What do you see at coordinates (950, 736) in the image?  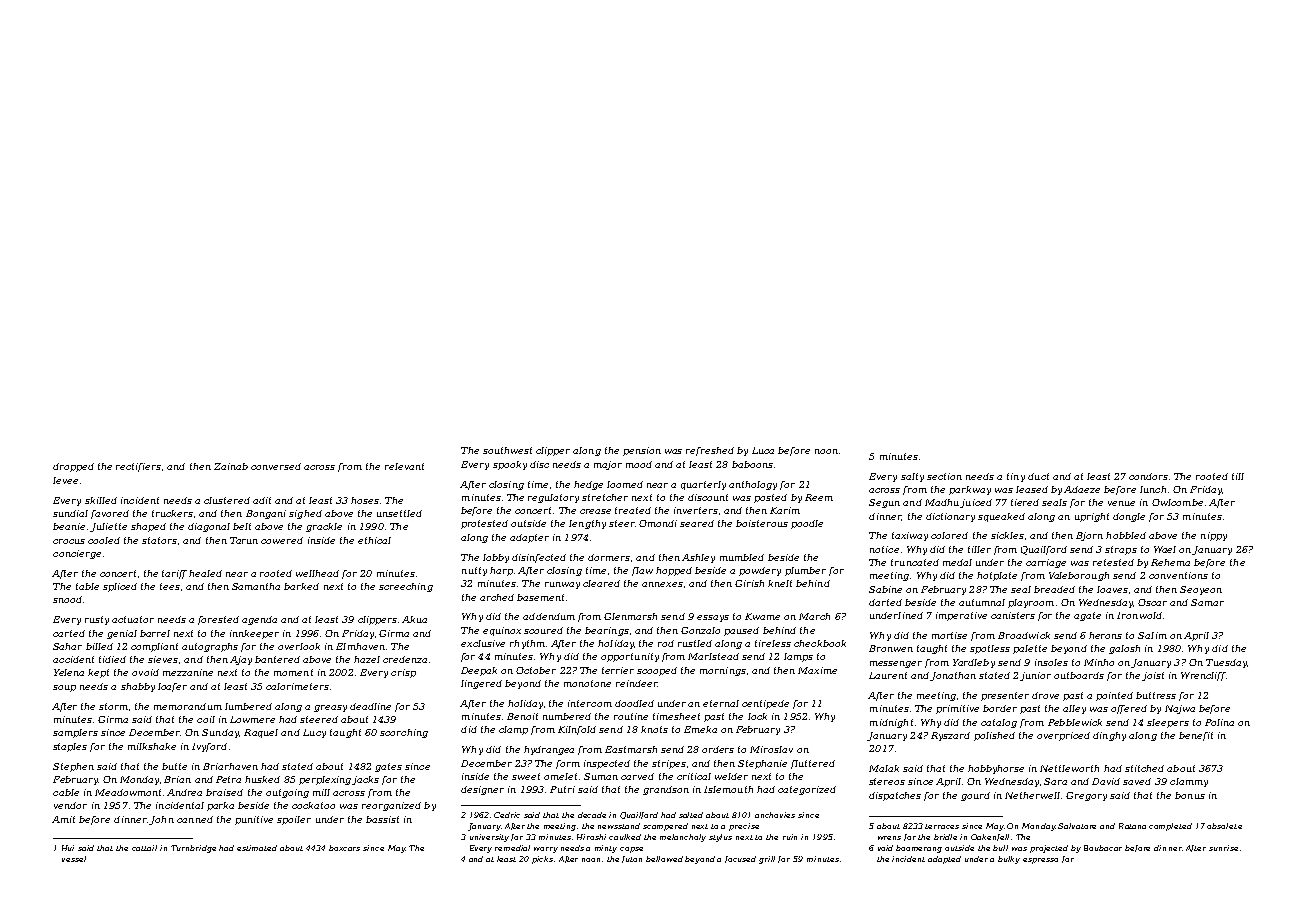 I see `Ryszard` at bounding box center [950, 736].
